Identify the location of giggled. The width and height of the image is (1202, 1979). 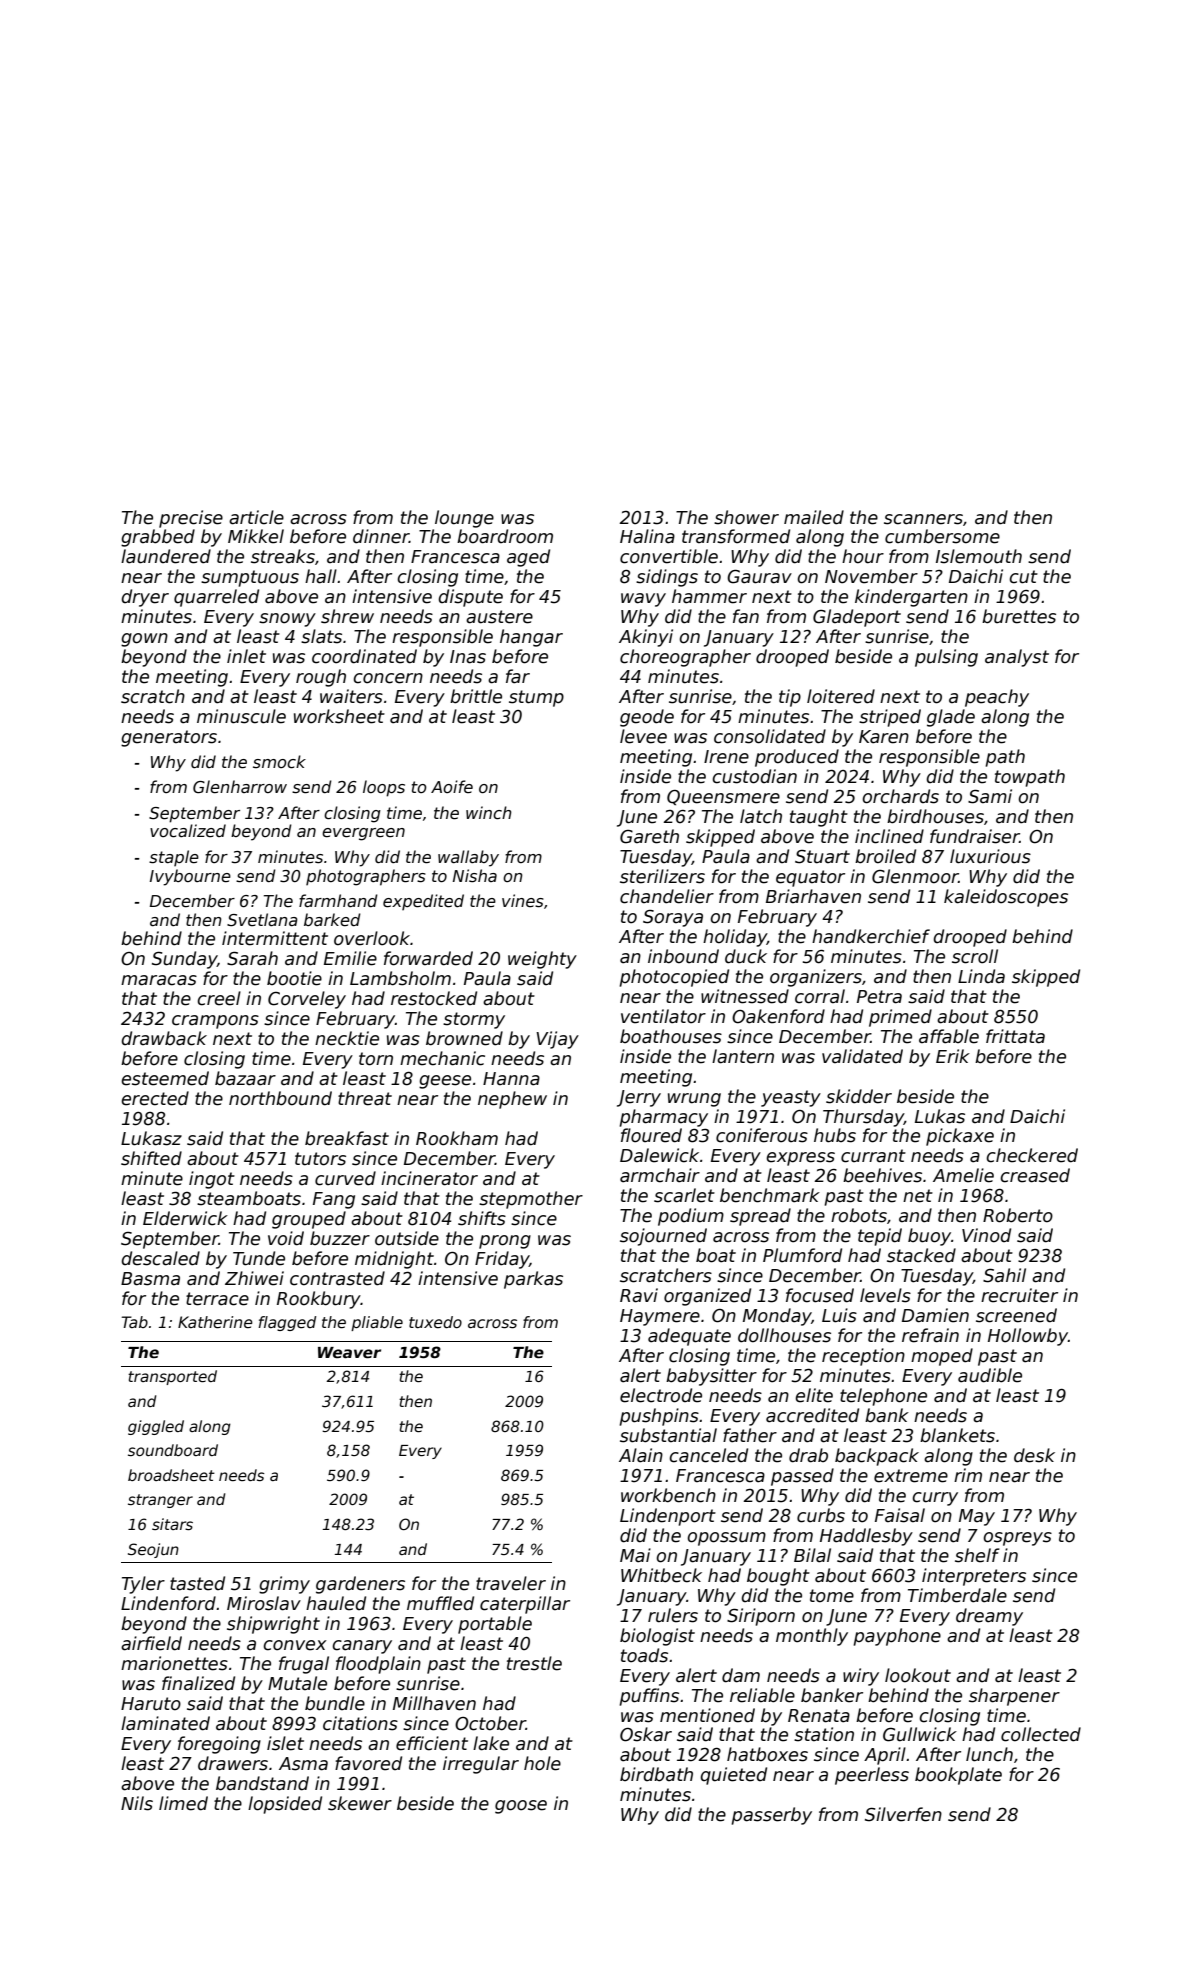
(156, 1427).
